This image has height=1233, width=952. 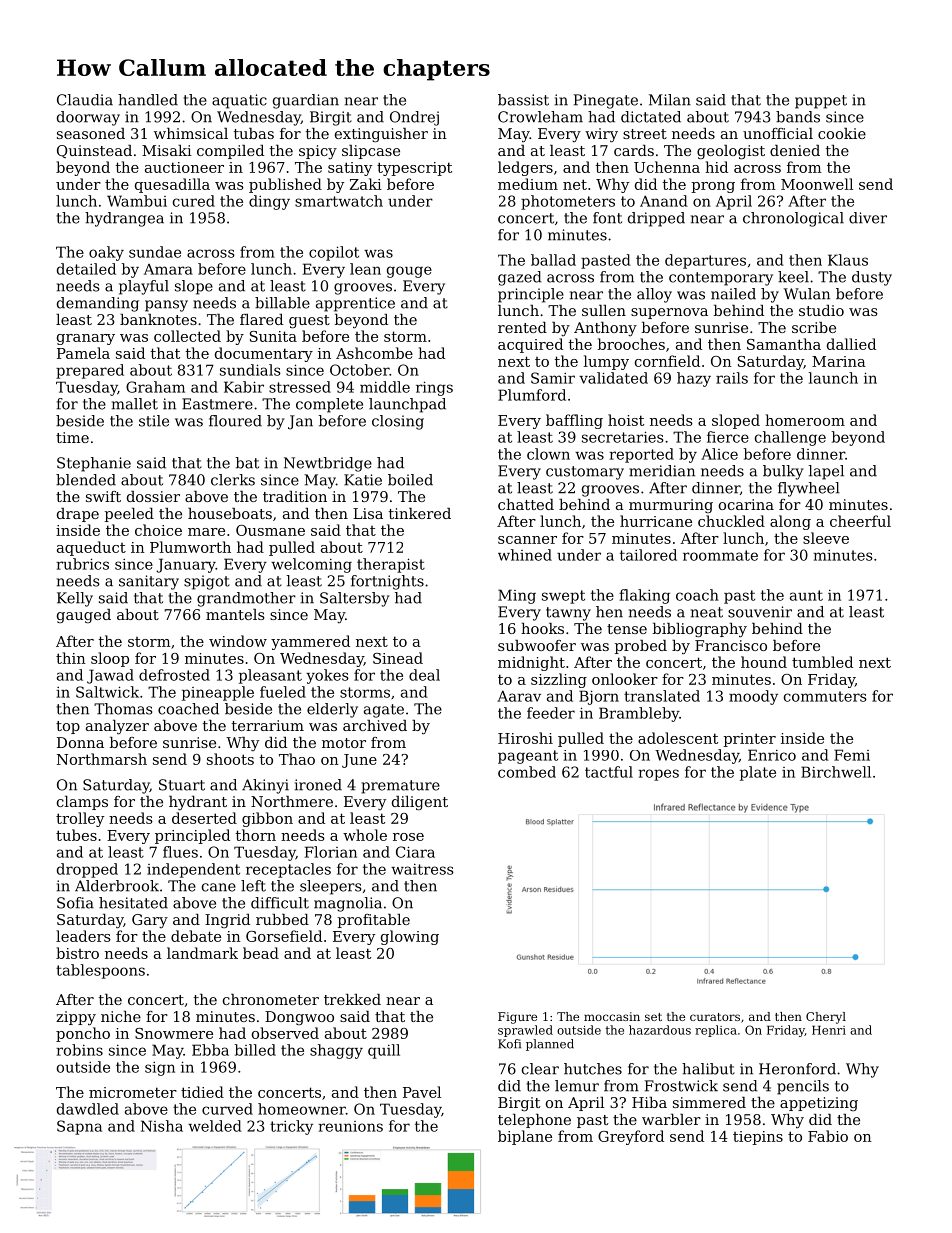 What do you see at coordinates (534, 1121) in the image?
I see `telephone` at bounding box center [534, 1121].
